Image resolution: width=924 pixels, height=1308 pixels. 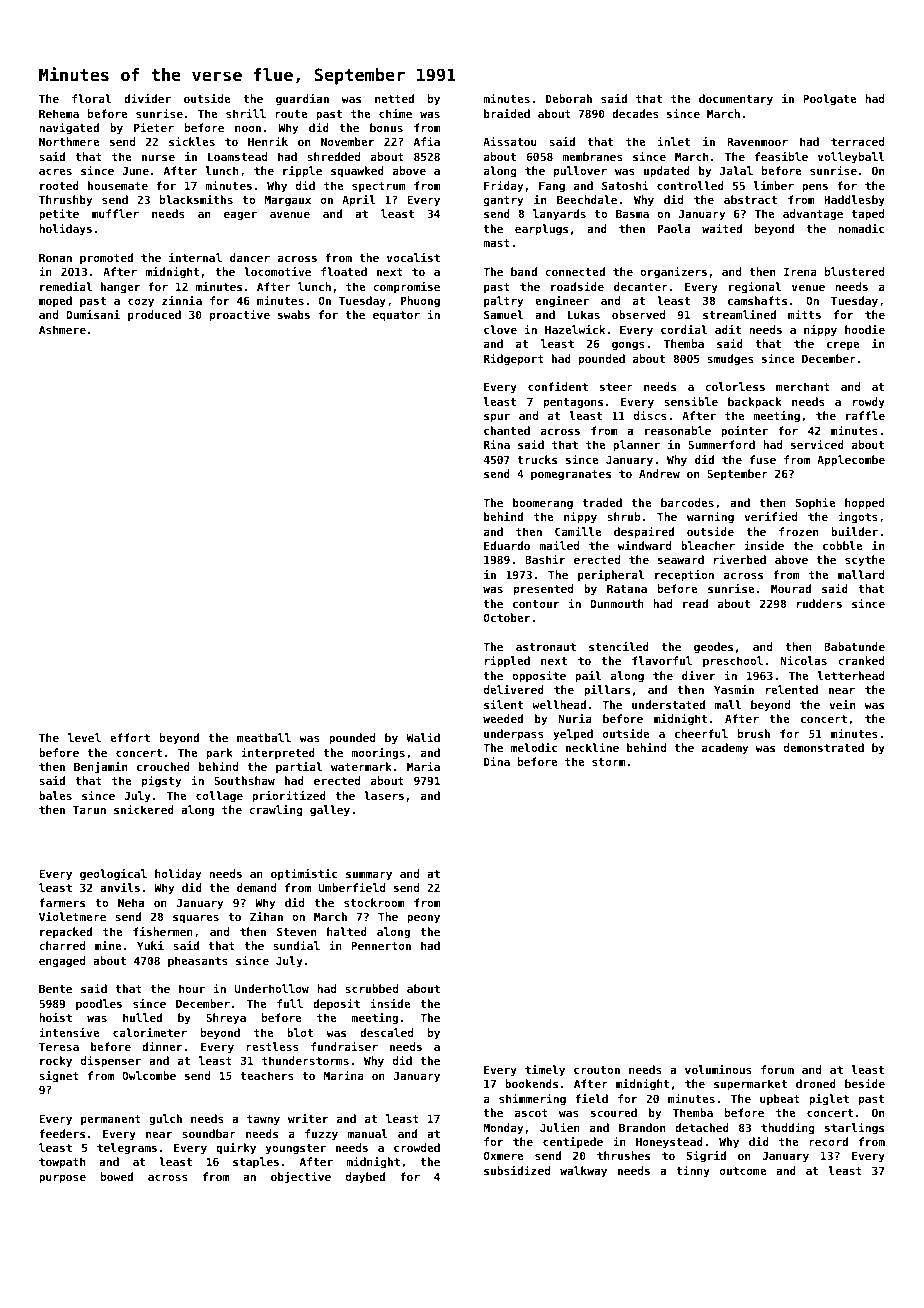 What do you see at coordinates (503, 704) in the document?
I see `silent` at bounding box center [503, 704].
